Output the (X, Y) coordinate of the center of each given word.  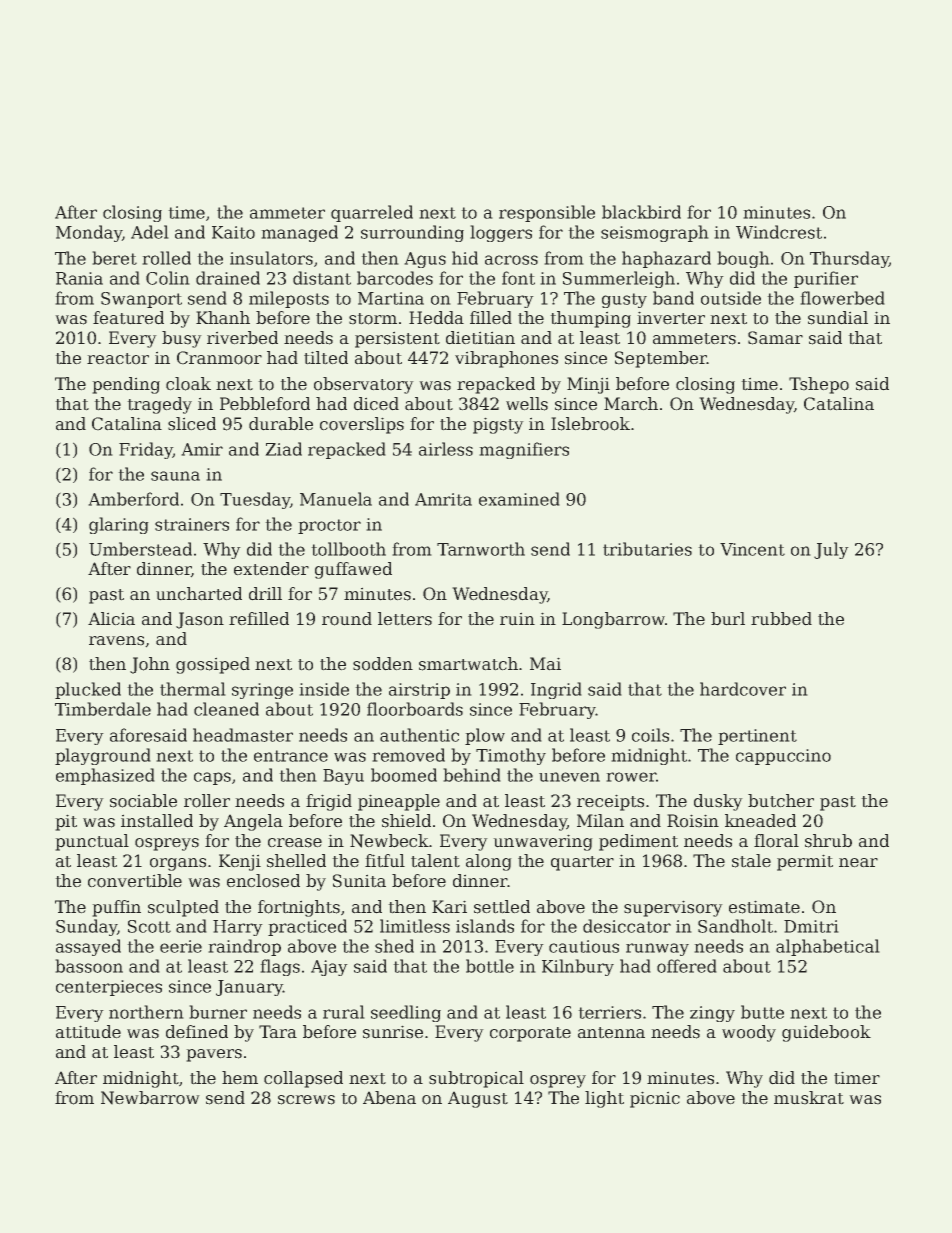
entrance (291, 756)
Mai (545, 664)
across (511, 260)
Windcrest (779, 232)
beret (114, 258)
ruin (517, 619)
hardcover (743, 689)
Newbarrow (150, 1098)
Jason (200, 620)
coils (650, 735)
